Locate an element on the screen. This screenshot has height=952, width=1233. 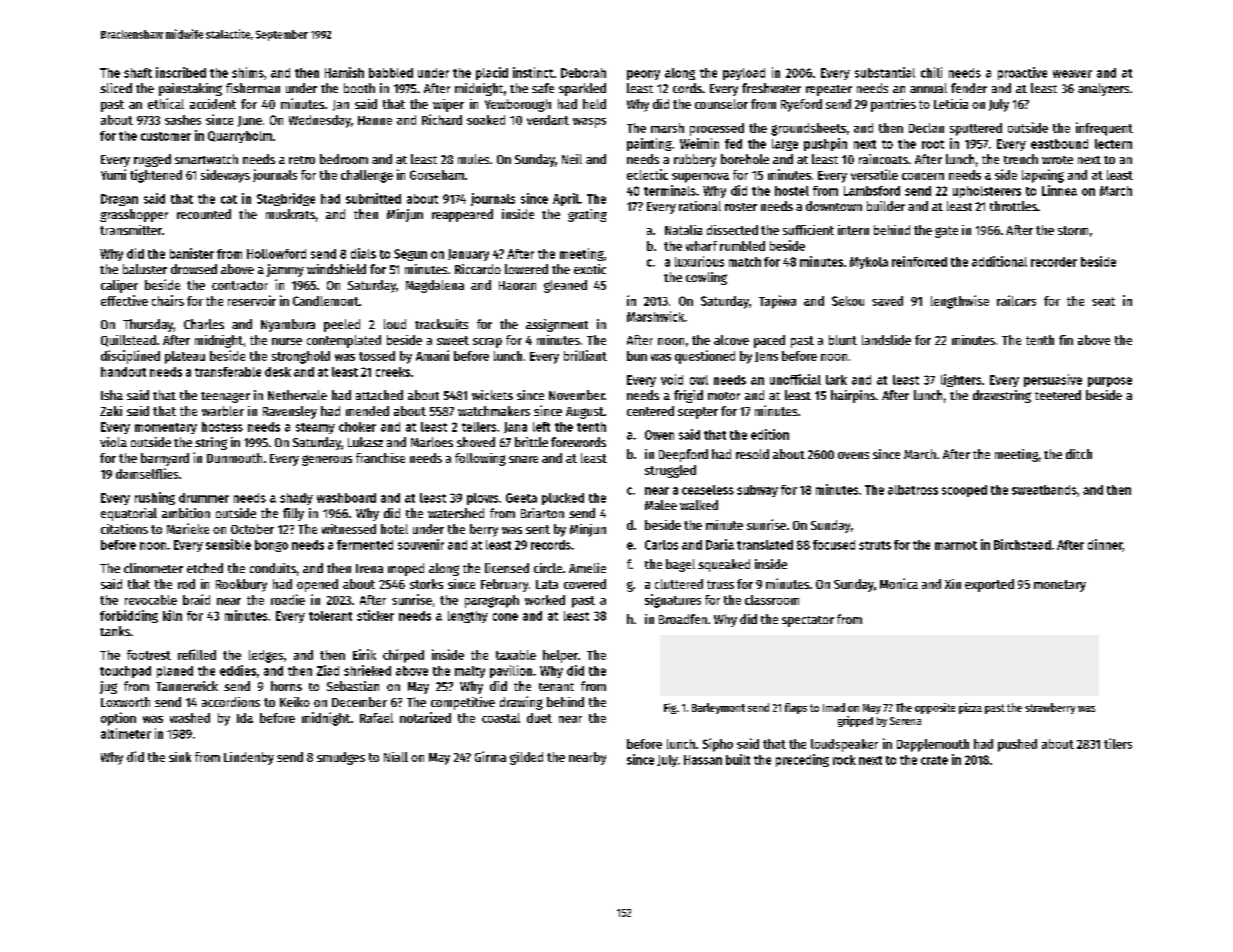
shaft is located at coordinates (138, 73).
